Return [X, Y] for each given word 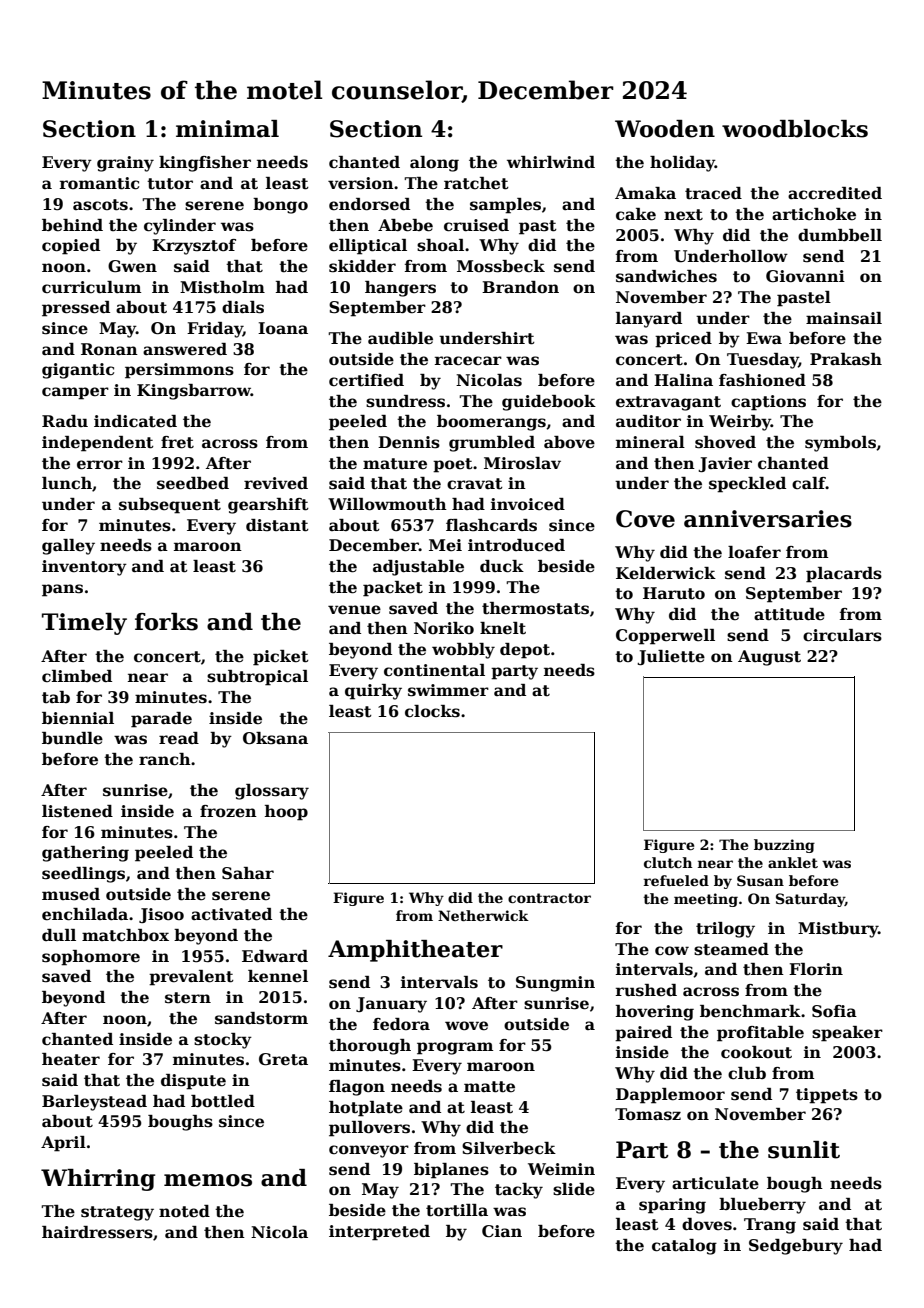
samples [505, 206]
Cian [502, 1231]
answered [185, 349]
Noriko [444, 628]
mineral [650, 442]
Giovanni [805, 276]
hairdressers [97, 1232]
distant [277, 525]
